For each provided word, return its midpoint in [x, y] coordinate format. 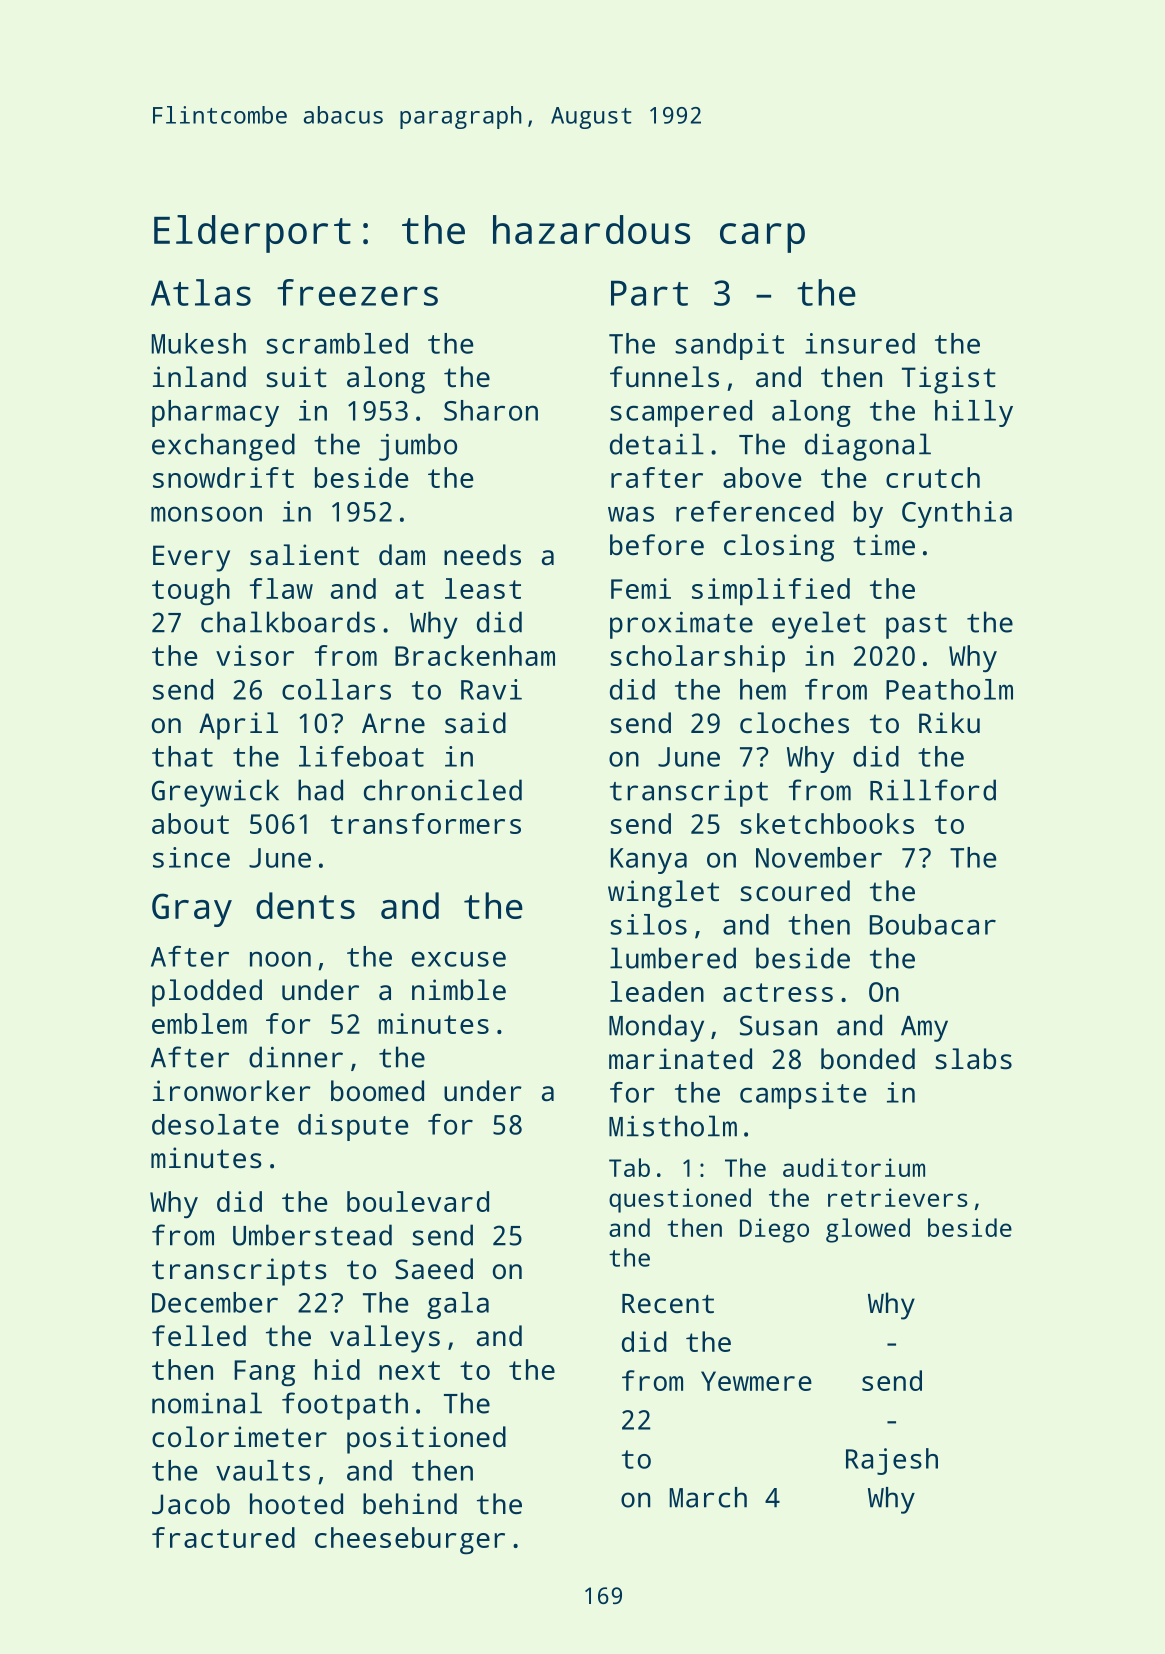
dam [402, 554]
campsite [803, 1095]
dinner [296, 1057]
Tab [629, 1167]
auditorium [854, 1167]
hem [763, 689]
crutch [933, 477]
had [320, 790]
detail [657, 444]
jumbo [418, 447]
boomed [377, 1090]
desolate [215, 1124]
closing [779, 548]
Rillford [933, 790]
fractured [223, 1537]
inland [199, 376]
